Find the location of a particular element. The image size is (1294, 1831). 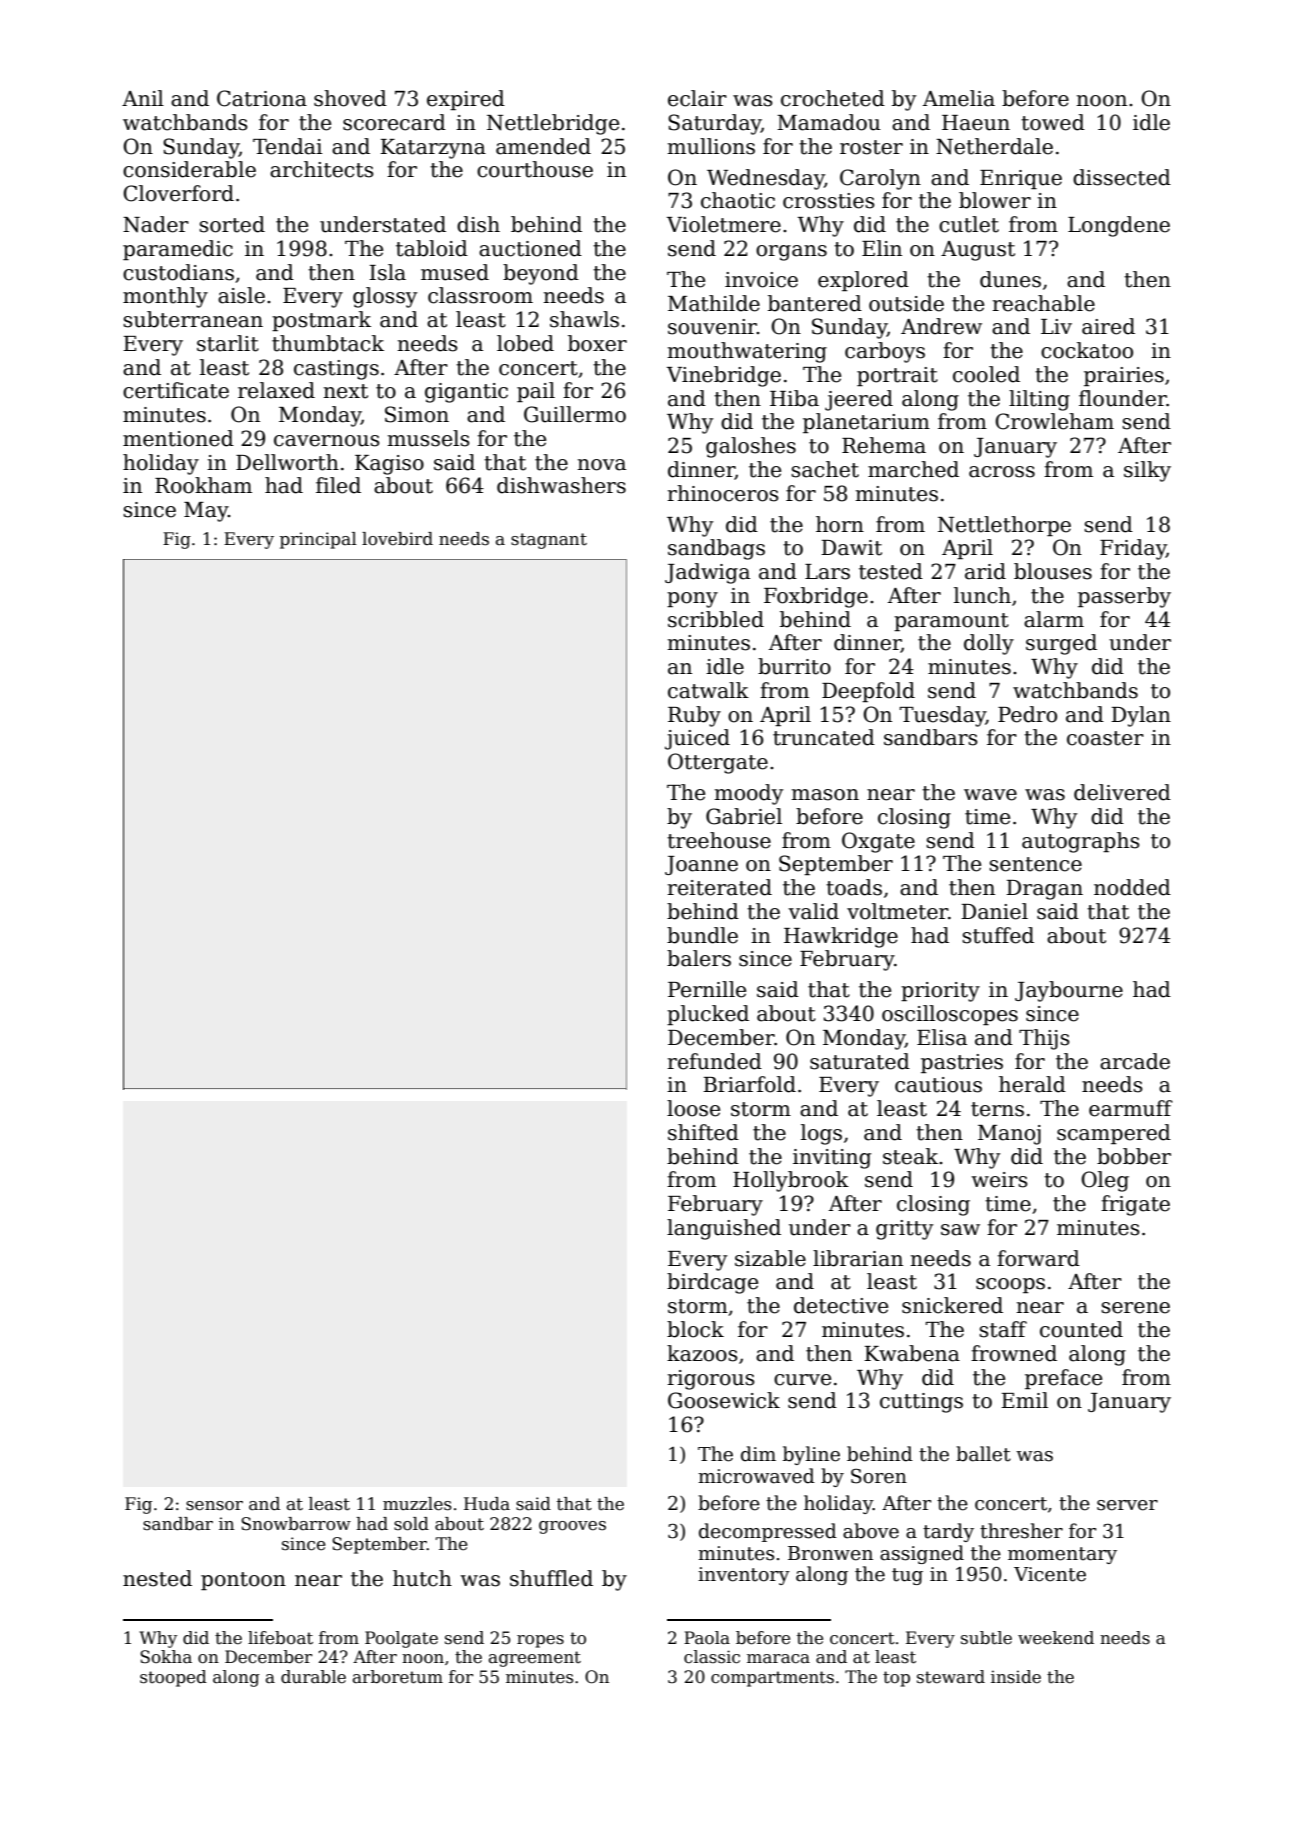

May is located at coordinates (206, 512).
